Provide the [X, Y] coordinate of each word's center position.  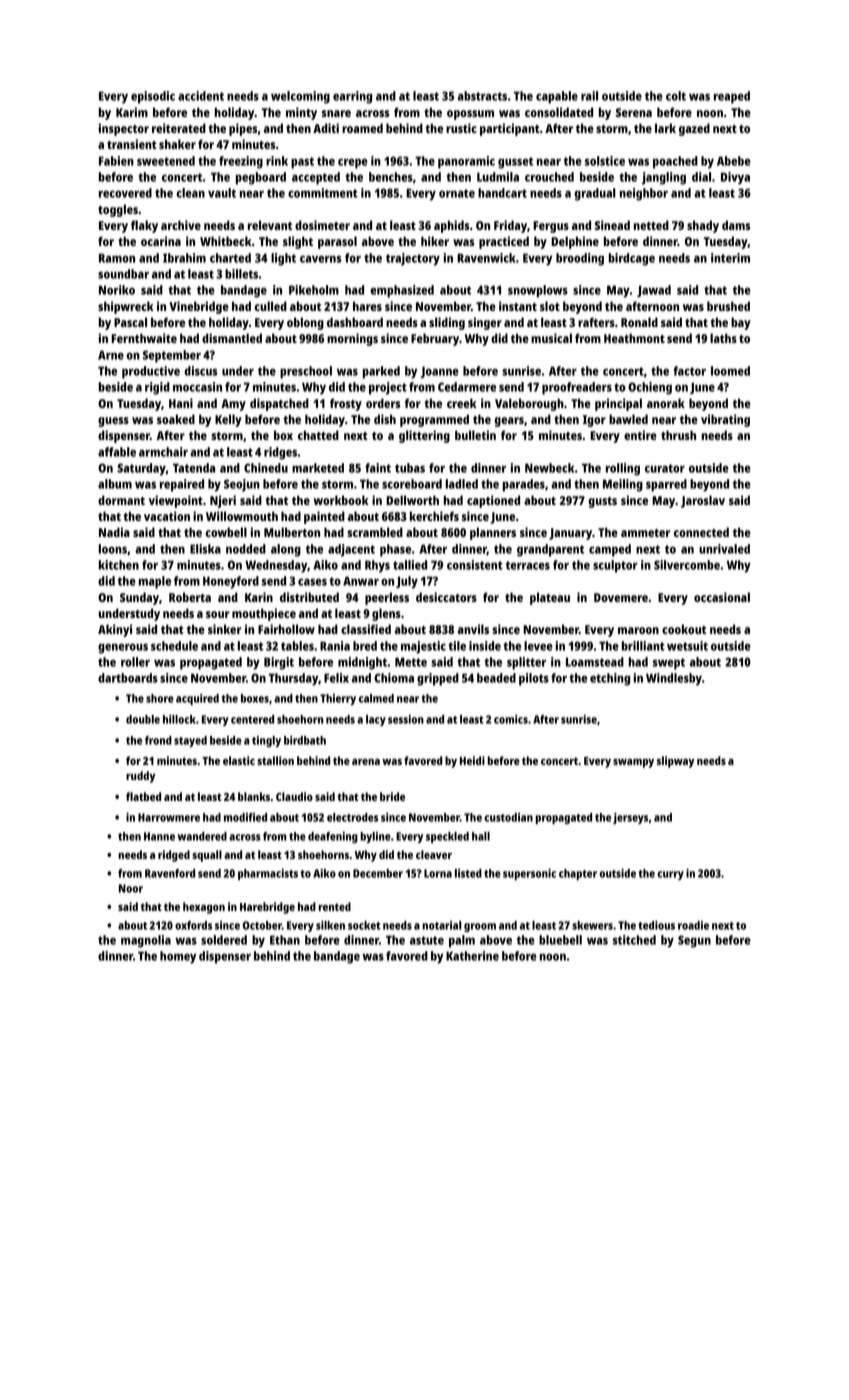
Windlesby [674, 679]
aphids [452, 226]
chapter [578, 874]
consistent [475, 565]
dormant [121, 500]
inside [485, 646]
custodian [508, 817]
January [570, 534]
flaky [144, 226]
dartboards [128, 678]
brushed [728, 306]
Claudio [294, 796]
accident [201, 96]
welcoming [300, 97]
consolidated [559, 112]
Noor [131, 888]
